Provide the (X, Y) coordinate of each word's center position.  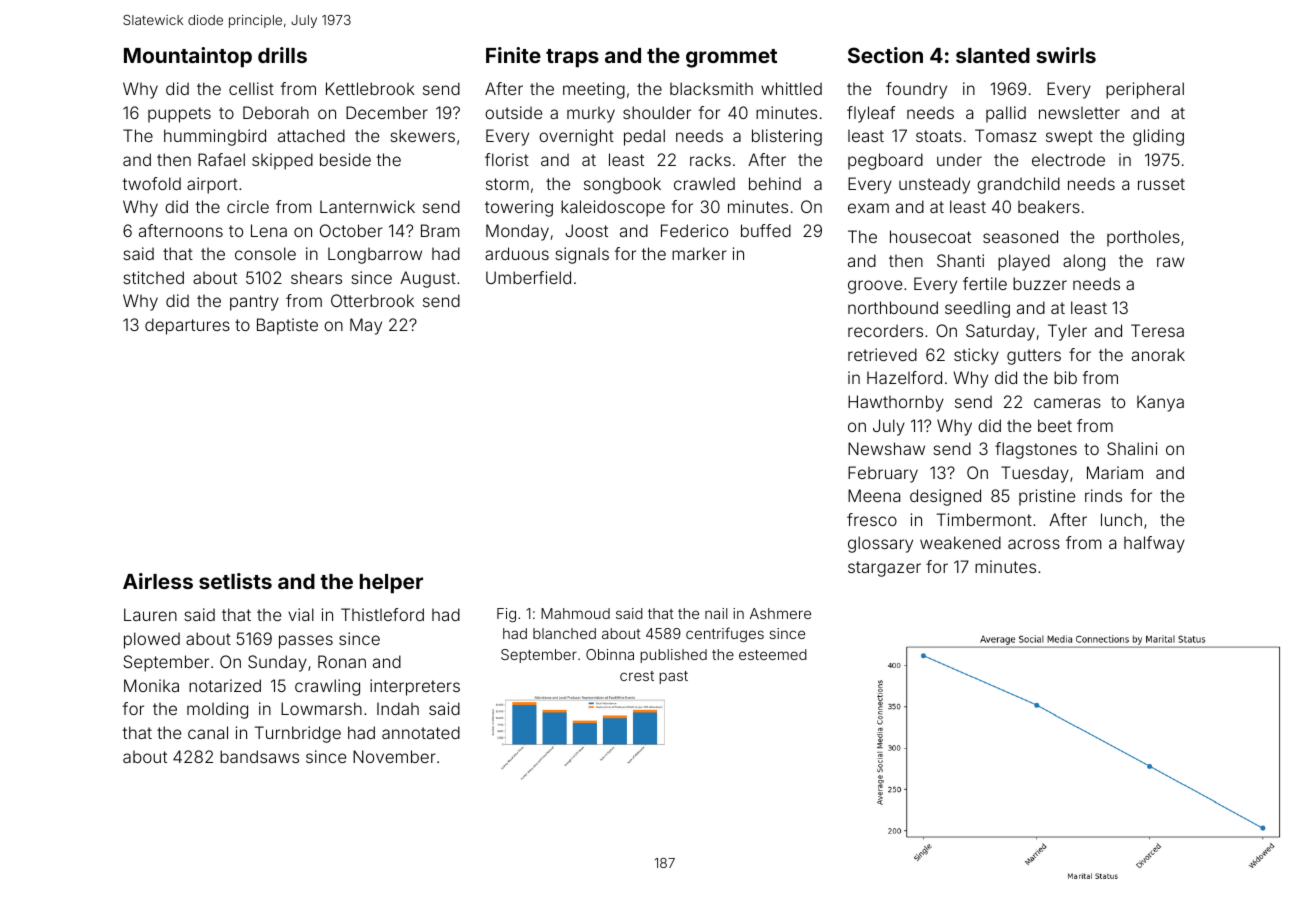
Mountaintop (188, 57)
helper (391, 584)
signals (582, 255)
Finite (513, 55)
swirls (1066, 55)
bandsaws (259, 756)
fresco (872, 519)
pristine (1047, 497)
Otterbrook (372, 300)
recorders (885, 330)
